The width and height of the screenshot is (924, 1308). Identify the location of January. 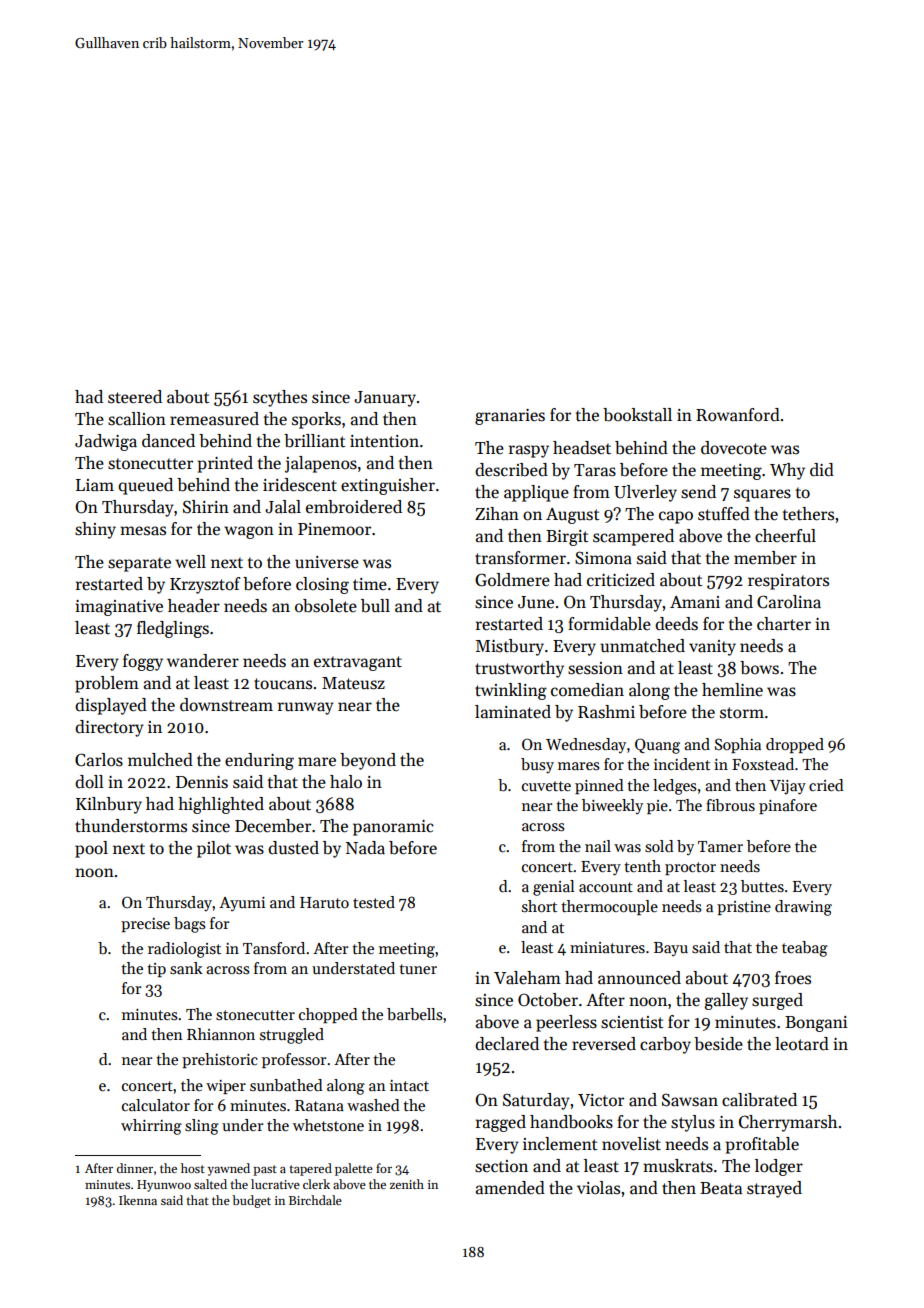
(385, 399).
